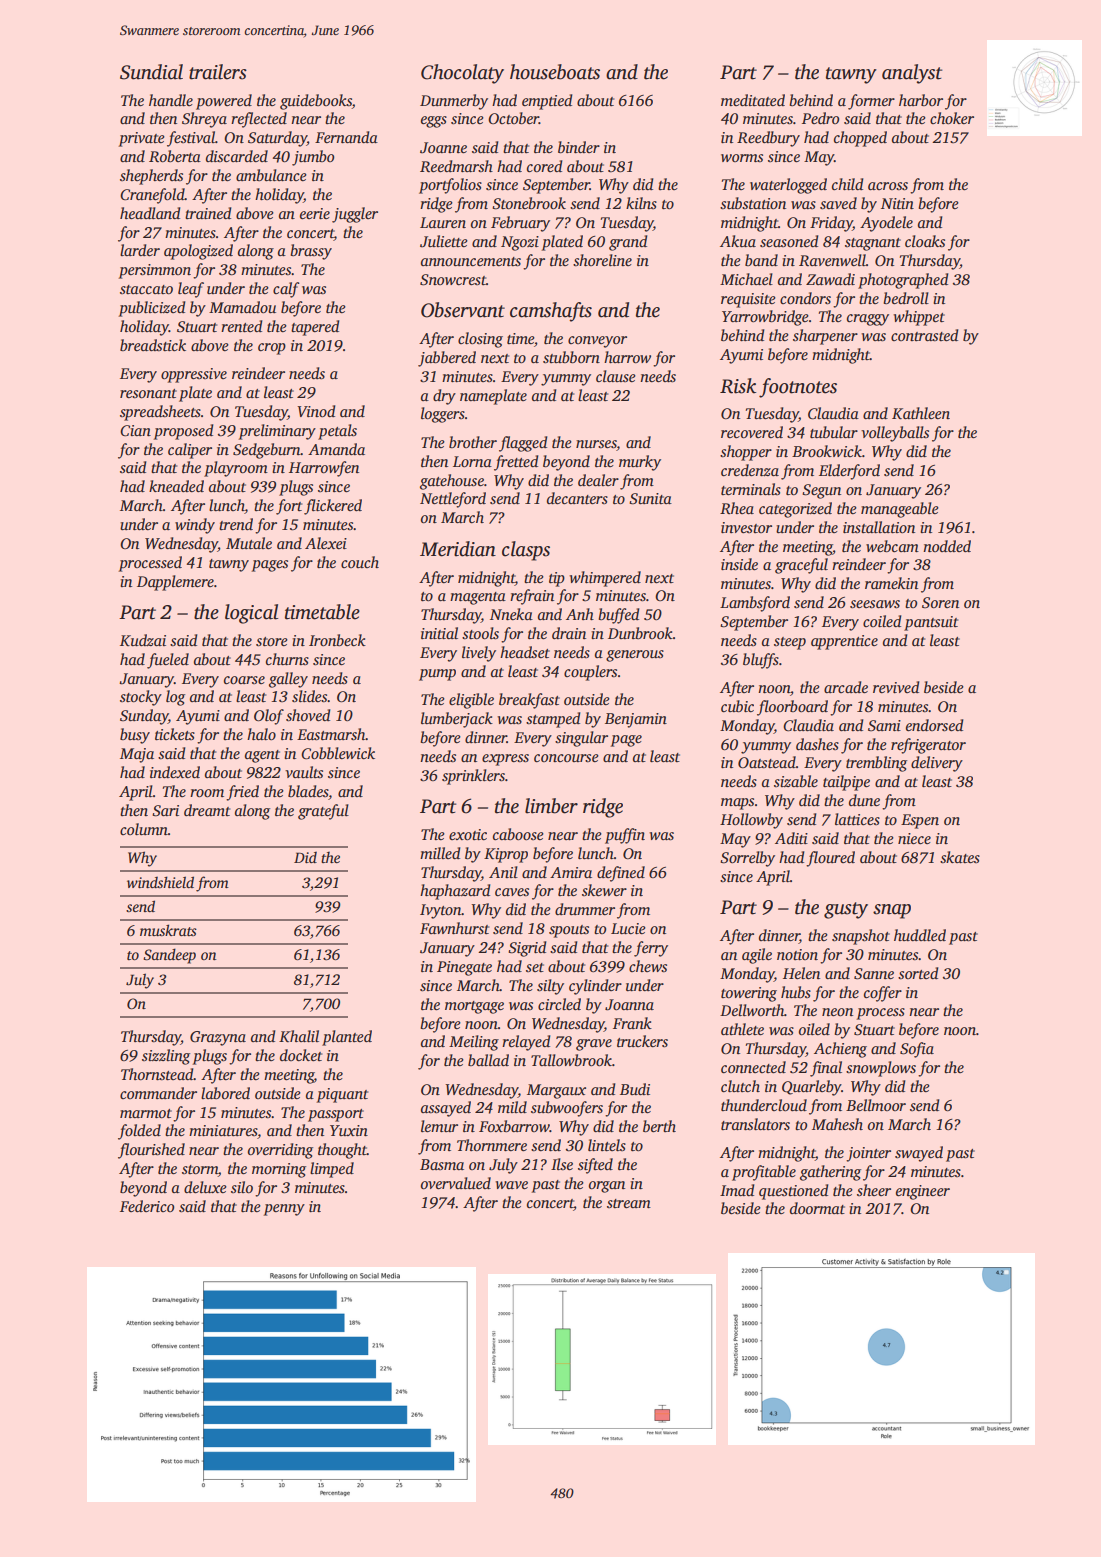 This document has height=1557, width=1101. I want to click on maps, so click(737, 804).
